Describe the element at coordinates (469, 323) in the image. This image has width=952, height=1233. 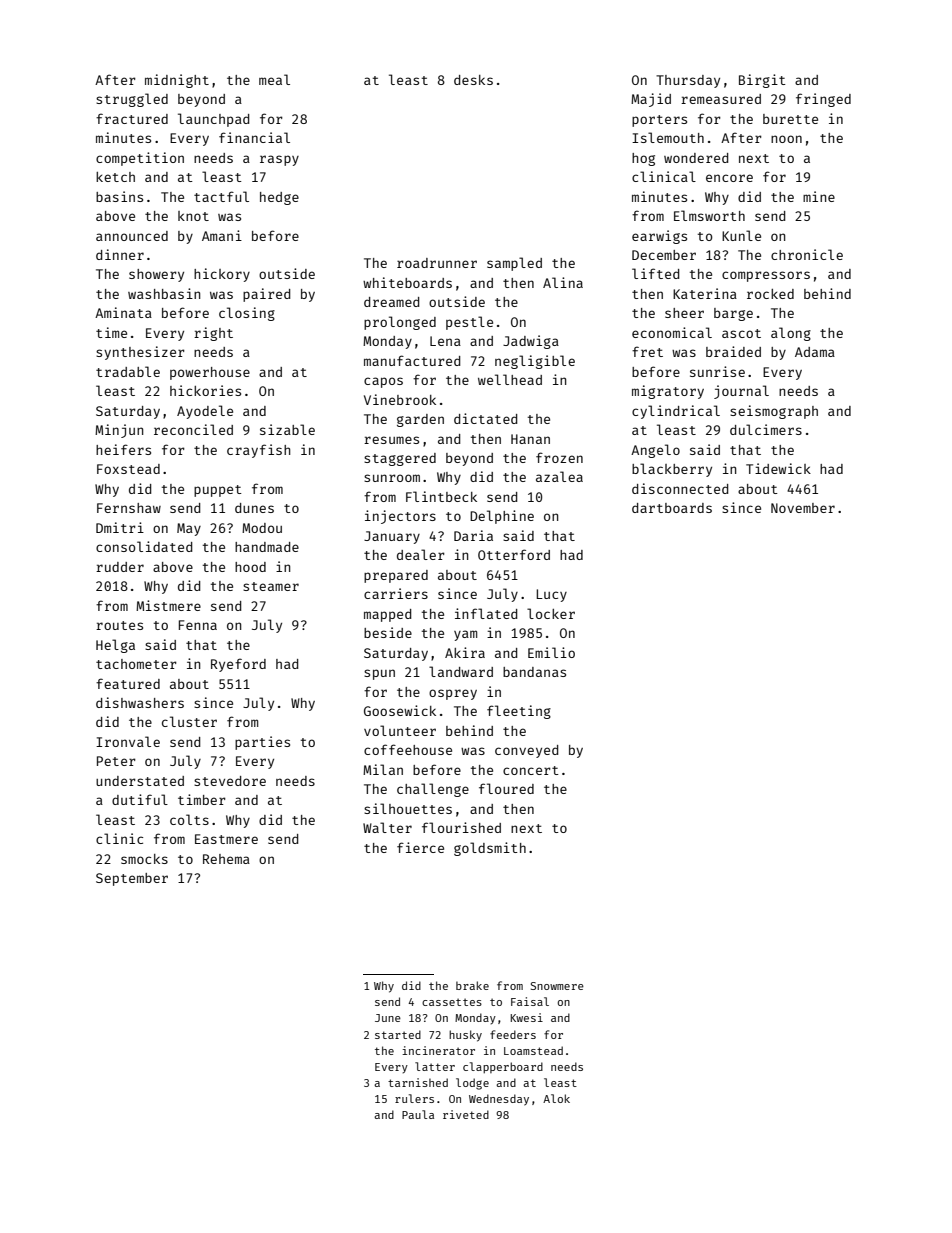
I see `pestle` at that location.
